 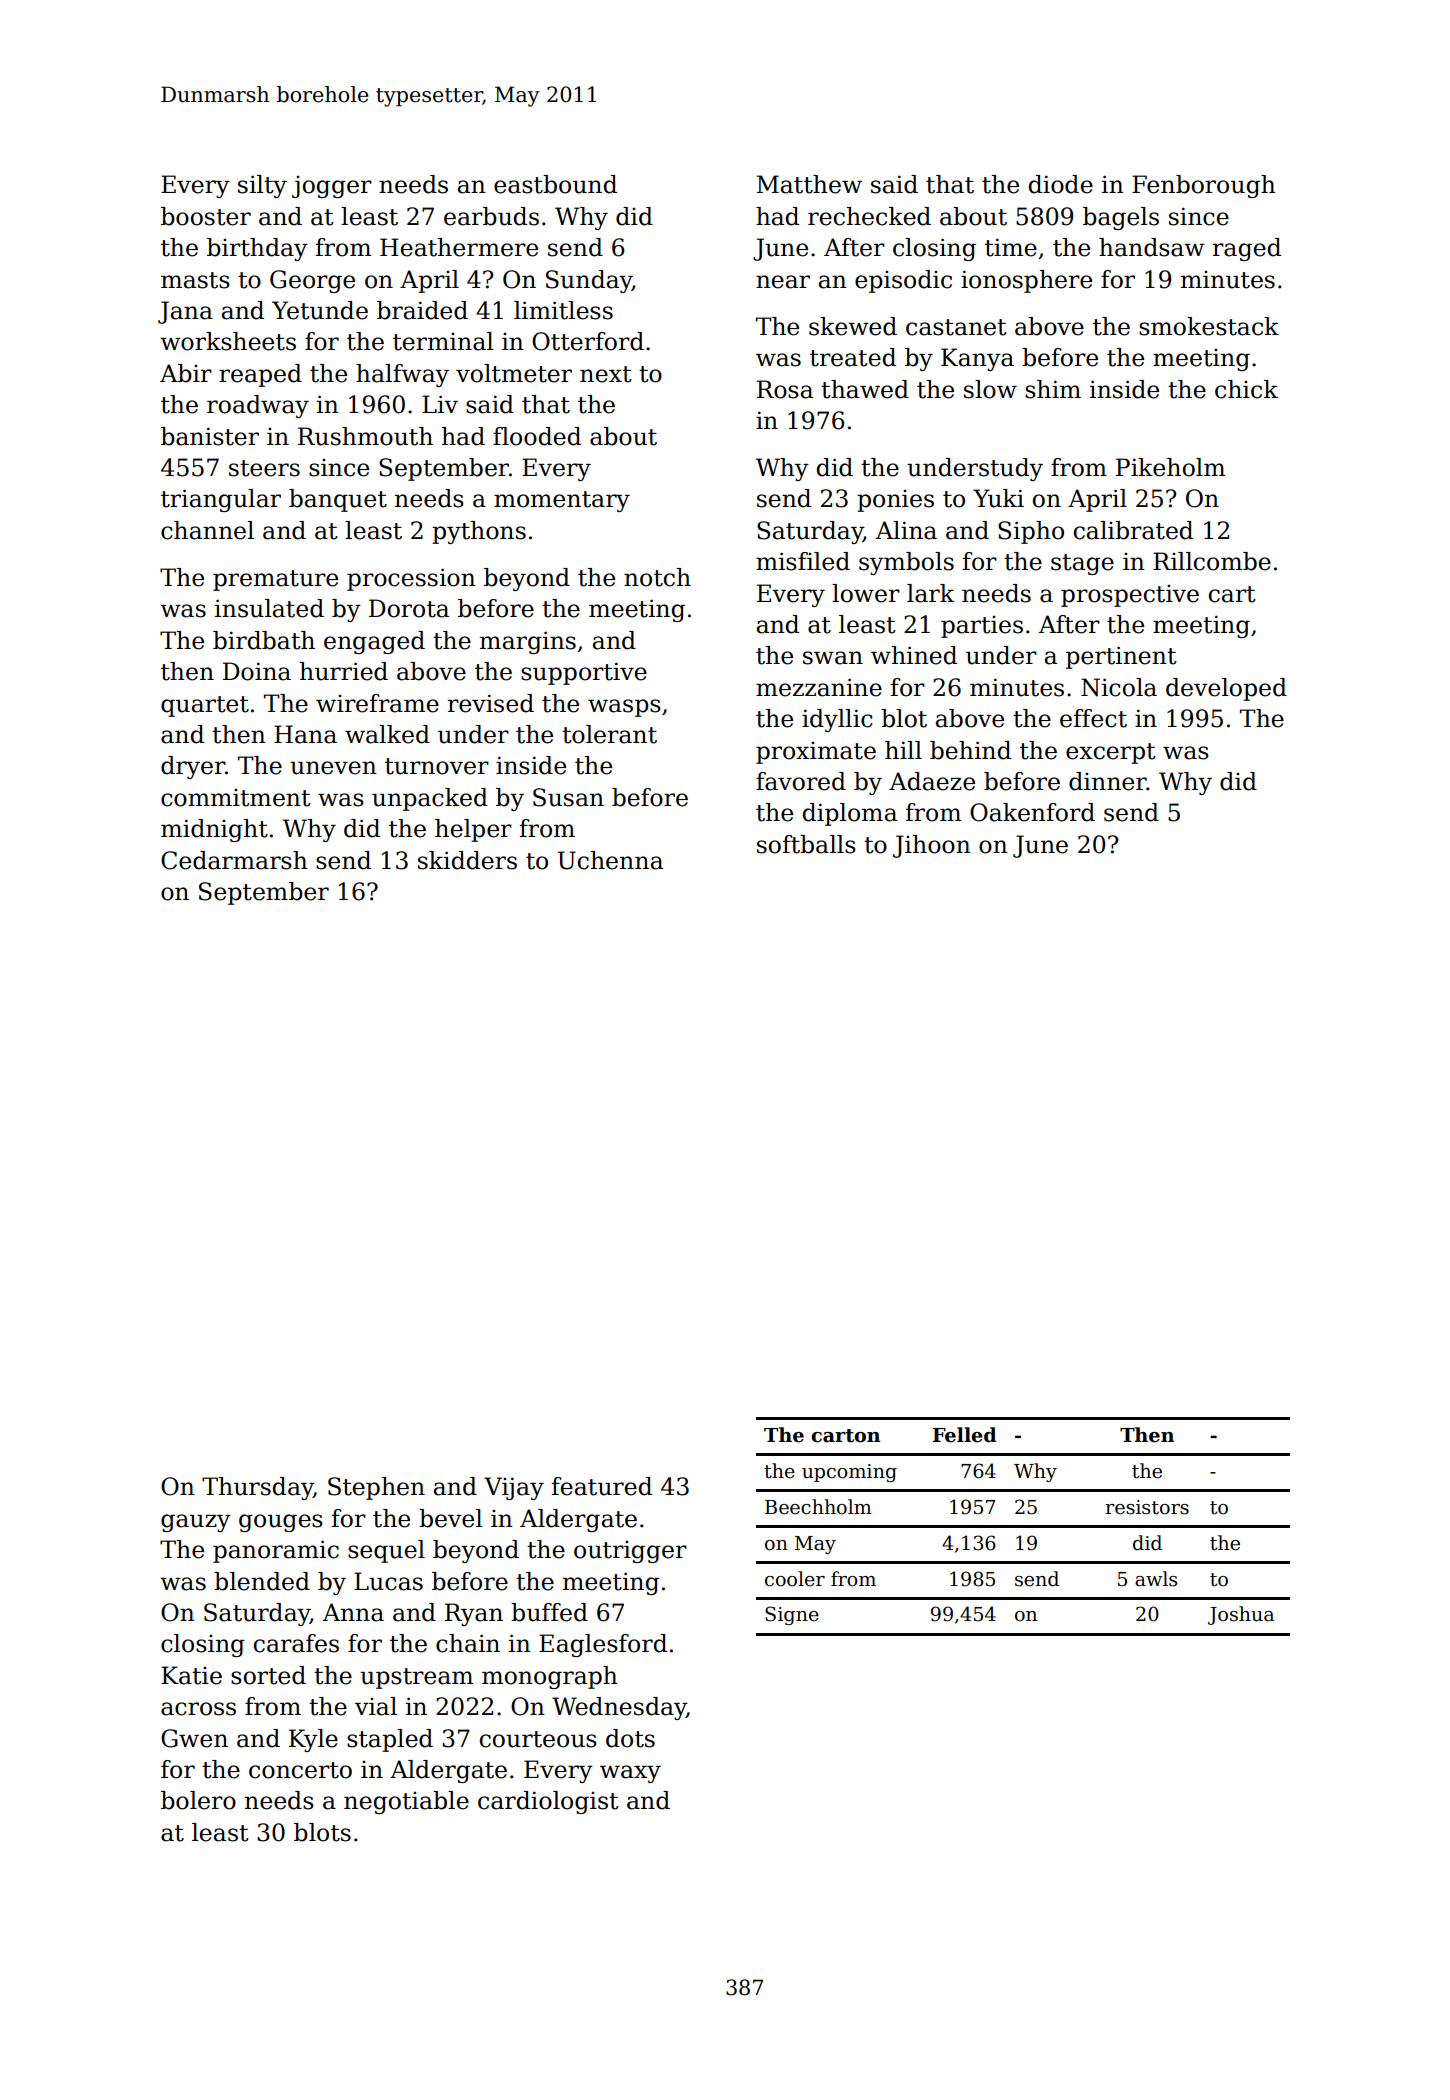 I want to click on Heathermere, so click(x=459, y=247).
